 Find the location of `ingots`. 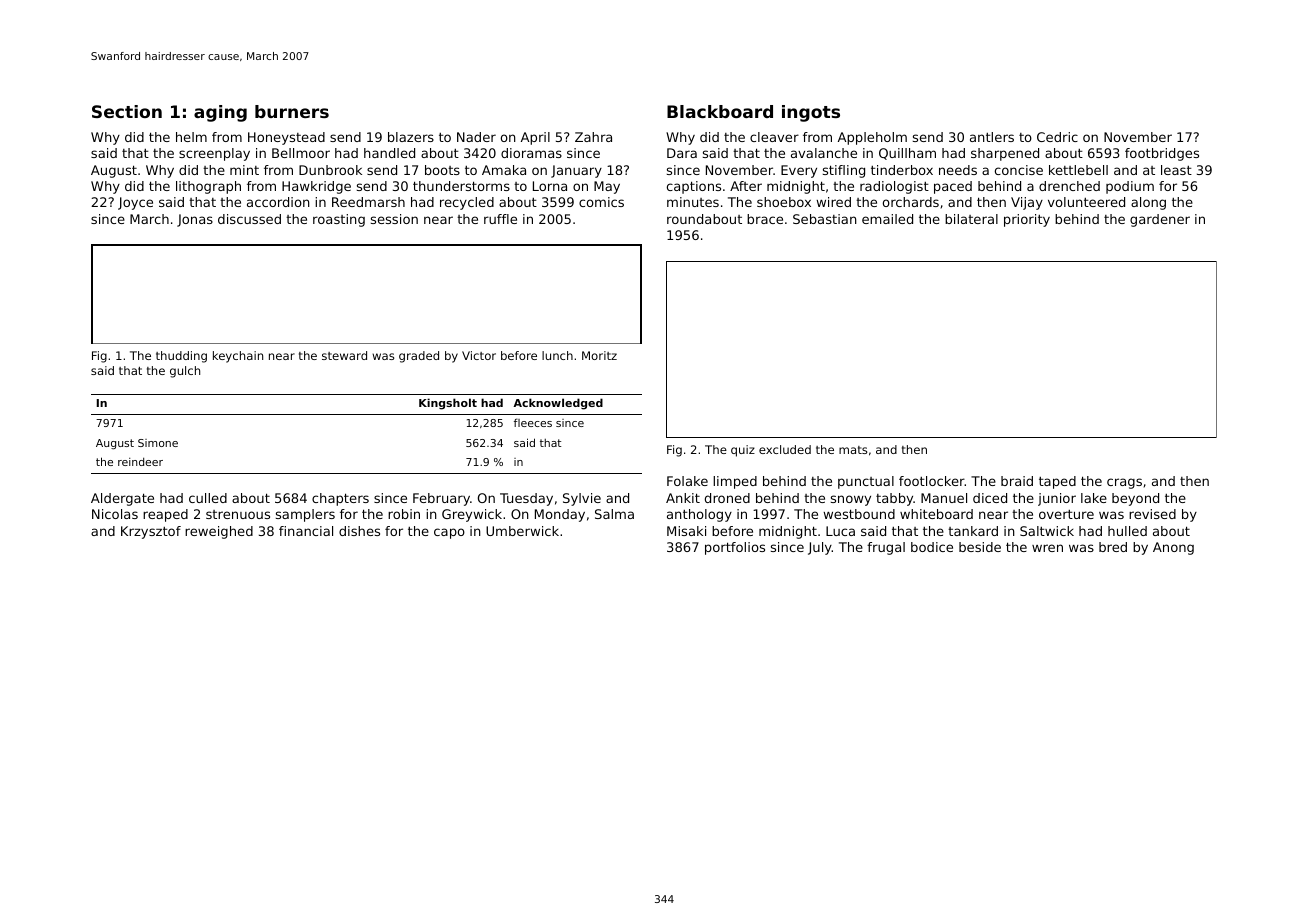

ingots is located at coordinates (811, 113).
